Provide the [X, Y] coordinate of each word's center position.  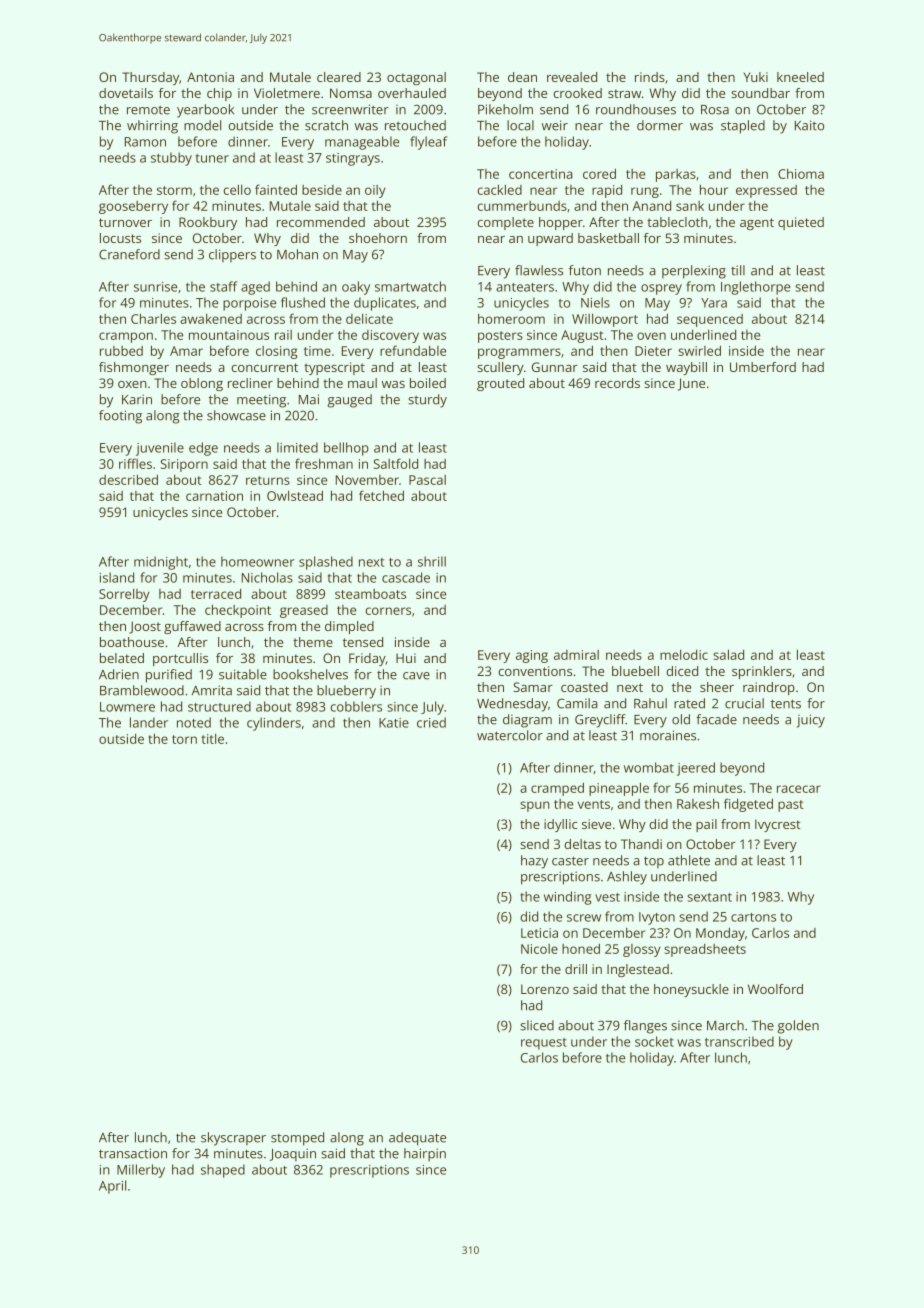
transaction [133, 1153]
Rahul [650, 703]
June [691, 384]
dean [522, 77]
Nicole [539, 949]
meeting [261, 401]
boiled [428, 383]
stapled [743, 127]
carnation [214, 496]
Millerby [141, 1171]
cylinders [274, 724]
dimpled [349, 627]
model [202, 125]
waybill [686, 368]
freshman [324, 463]
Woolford [775, 989]
